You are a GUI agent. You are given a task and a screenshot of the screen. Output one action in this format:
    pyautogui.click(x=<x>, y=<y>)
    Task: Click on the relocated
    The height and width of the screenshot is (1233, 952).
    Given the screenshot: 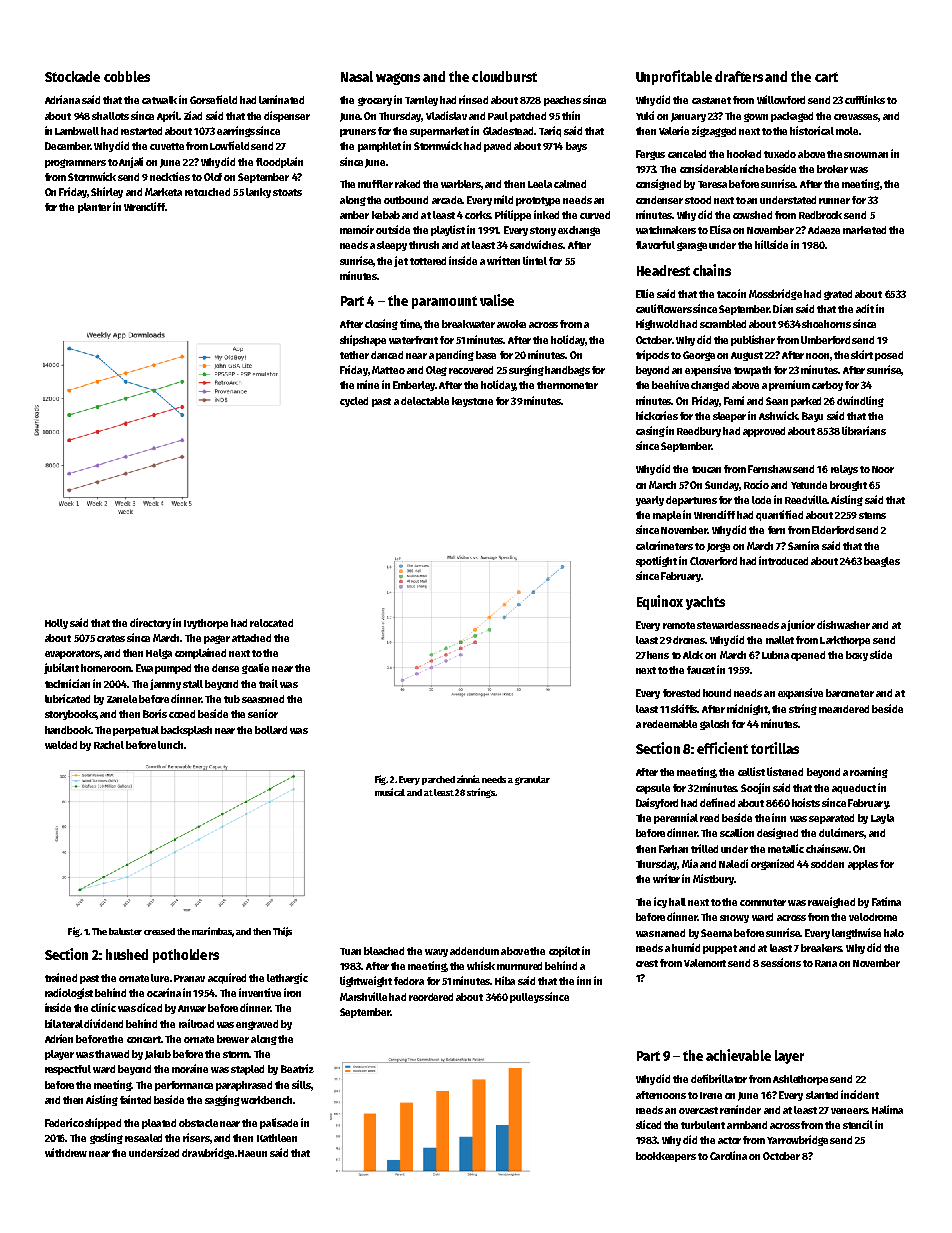 What is the action you would take?
    pyautogui.click(x=271, y=623)
